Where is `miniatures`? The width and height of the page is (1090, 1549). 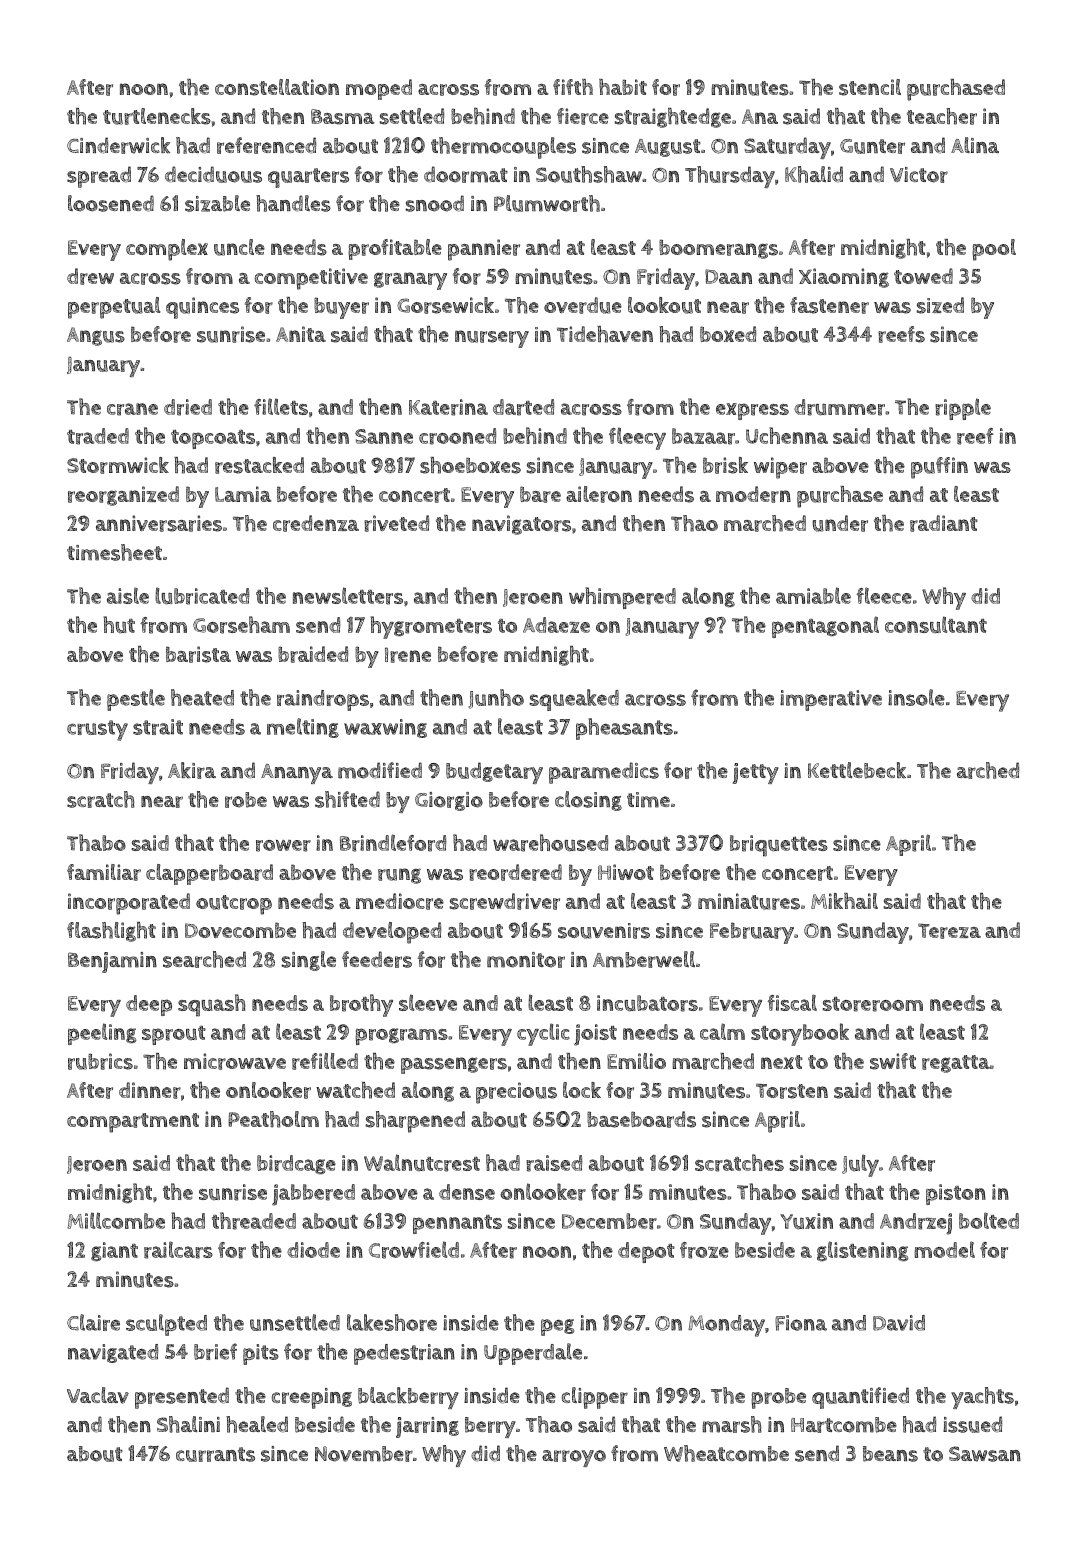 miniatures is located at coordinates (749, 901).
